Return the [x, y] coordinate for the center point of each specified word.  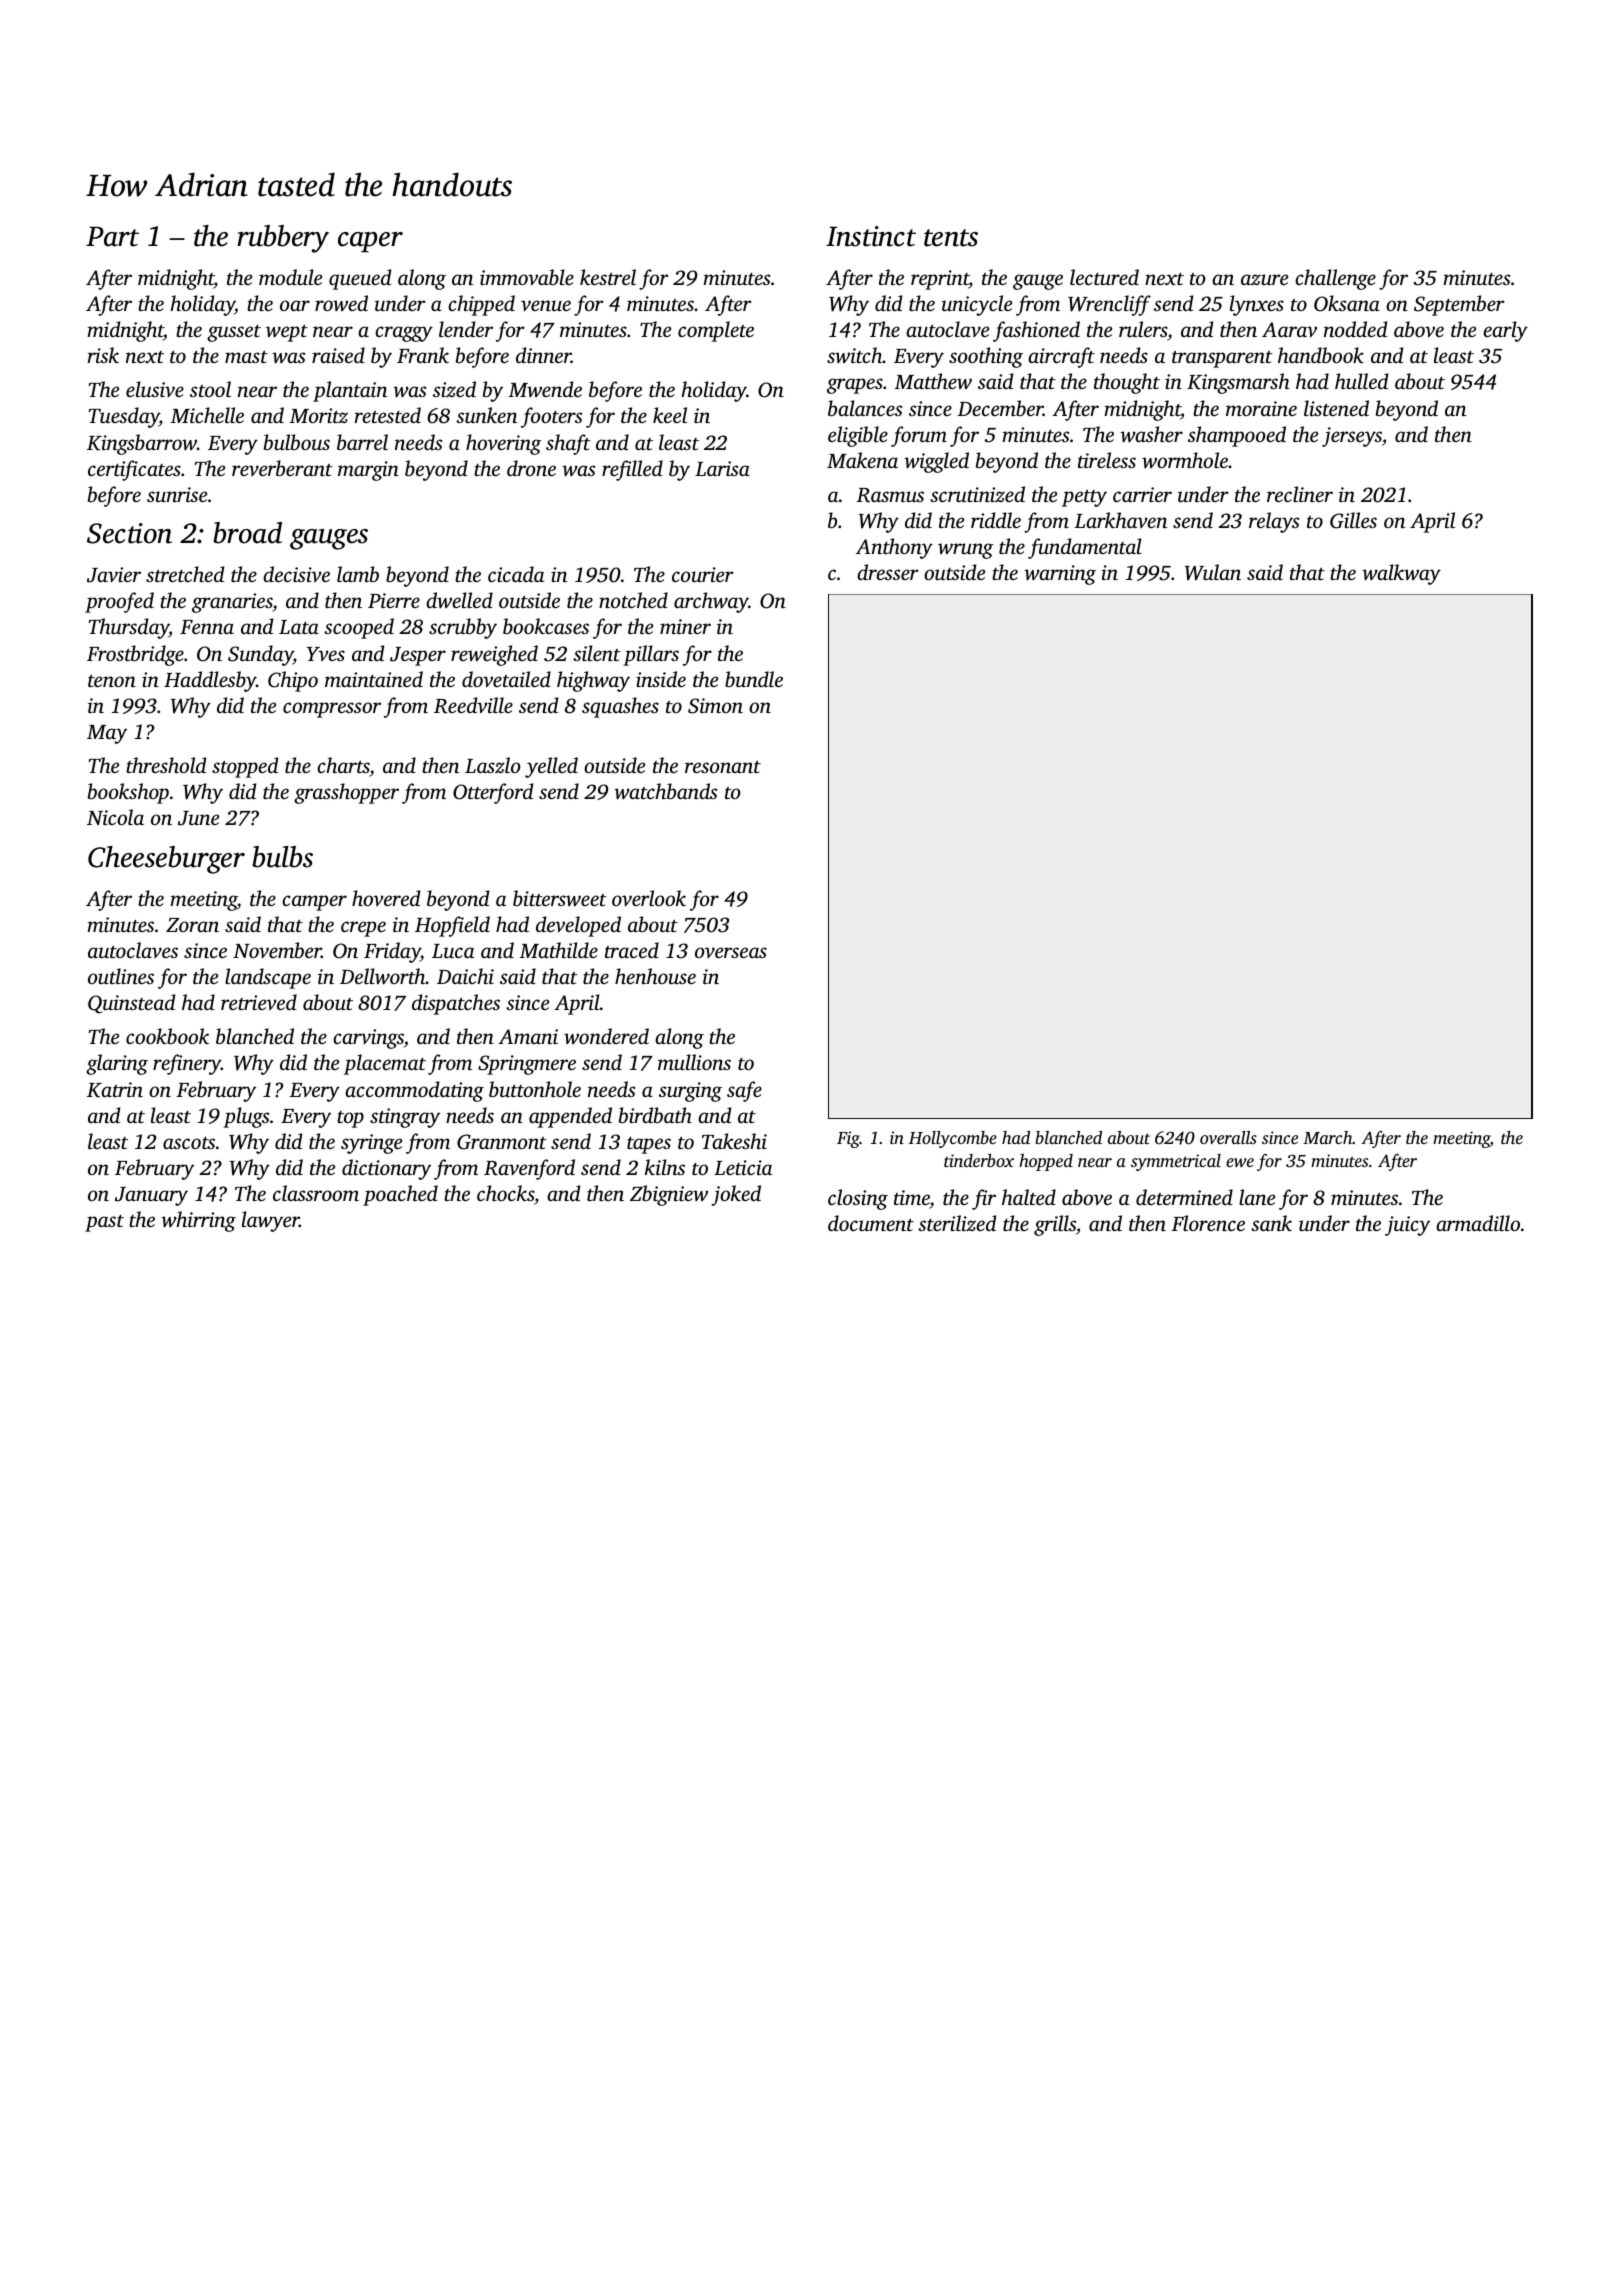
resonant [723, 767]
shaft [568, 444]
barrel [362, 442]
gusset [234, 333]
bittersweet [560, 898]
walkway [1401, 574]
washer [1151, 434]
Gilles [1353, 520]
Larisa [722, 468]
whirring [198, 1221]
